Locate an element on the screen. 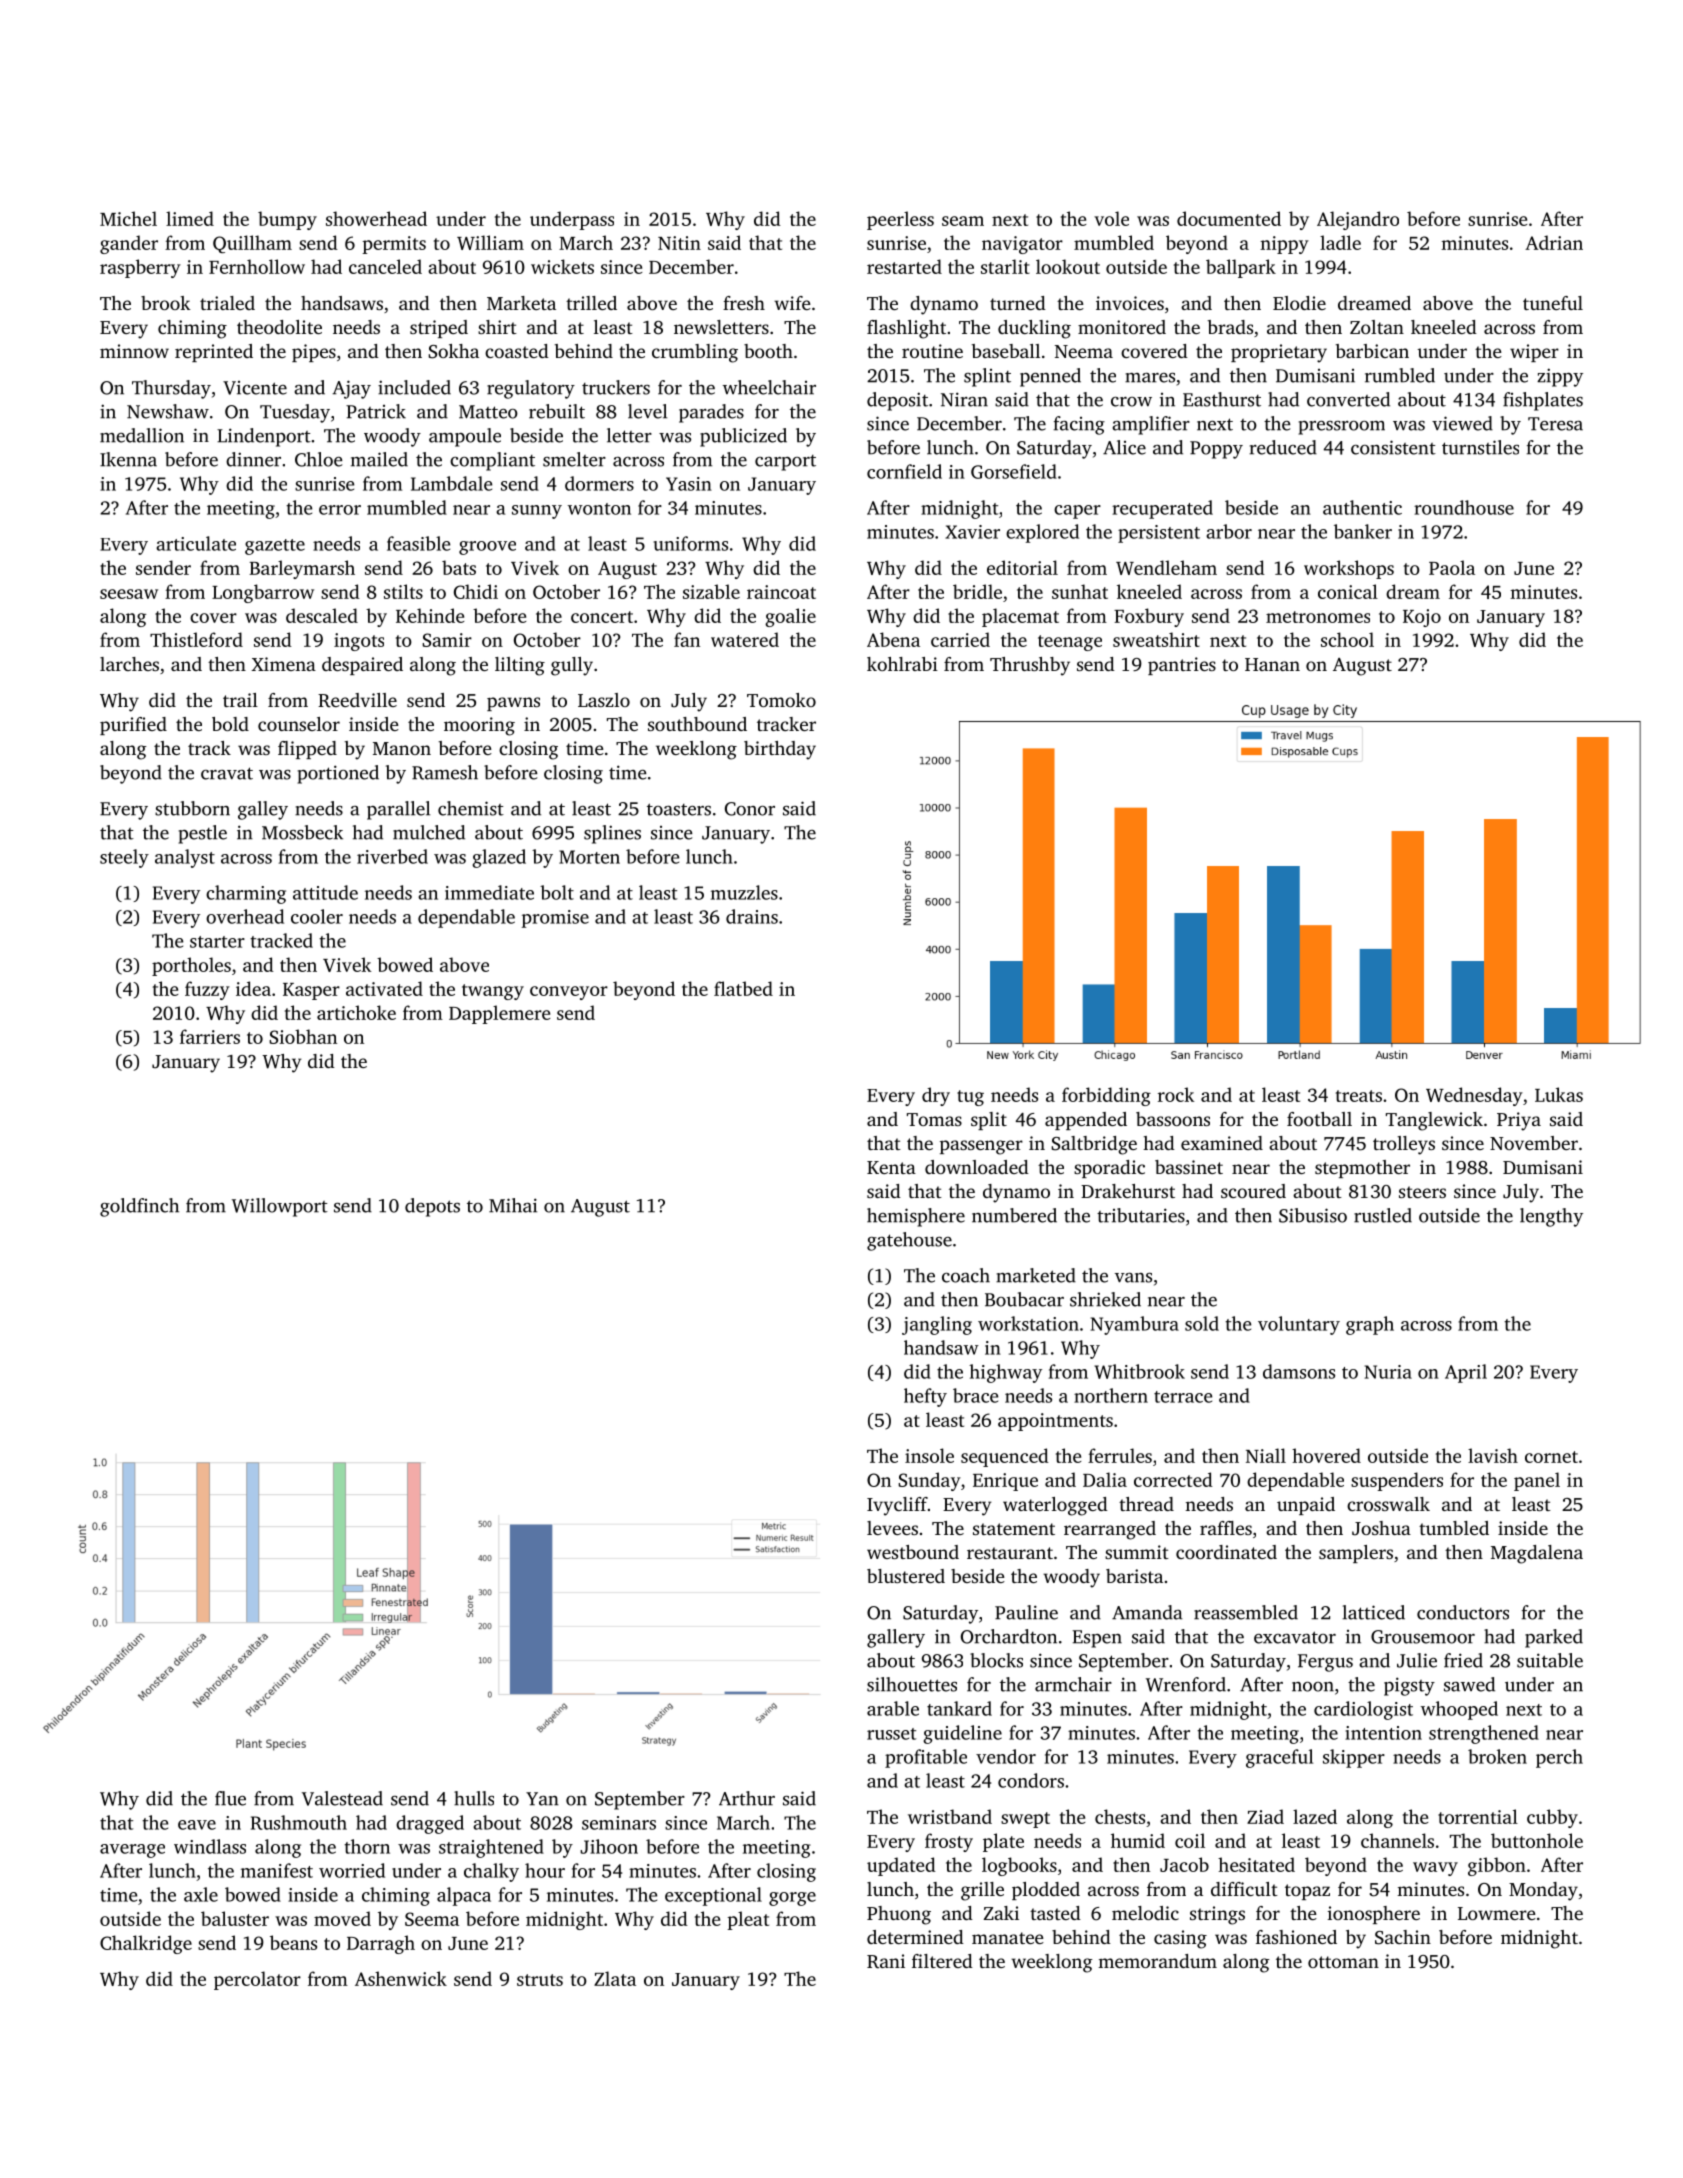 The width and height of the screenshot is (1683, 2178). minnow is located at coordinates (134, 351).
